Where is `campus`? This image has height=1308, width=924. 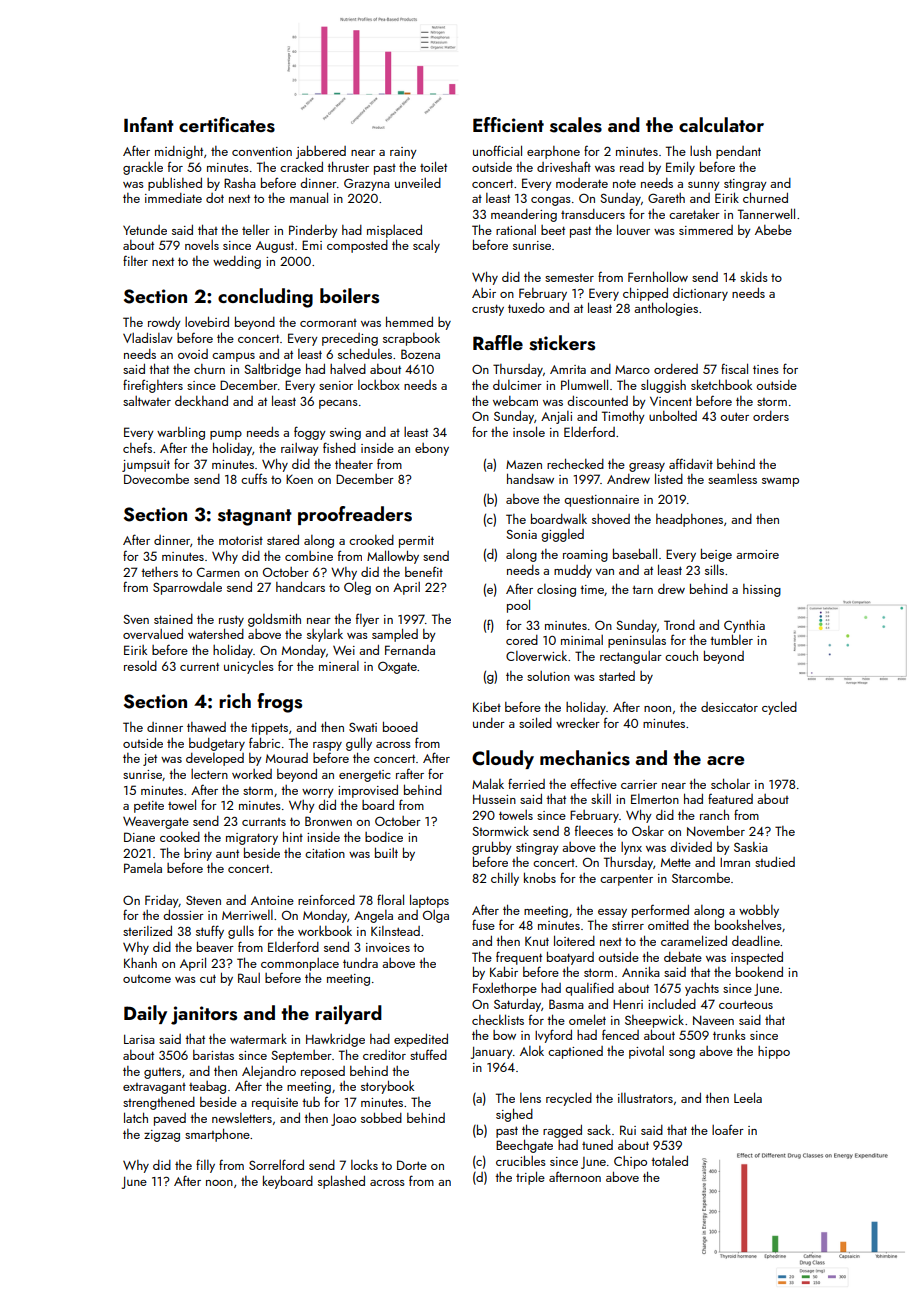
campus is located at coordinates (233, 357).
